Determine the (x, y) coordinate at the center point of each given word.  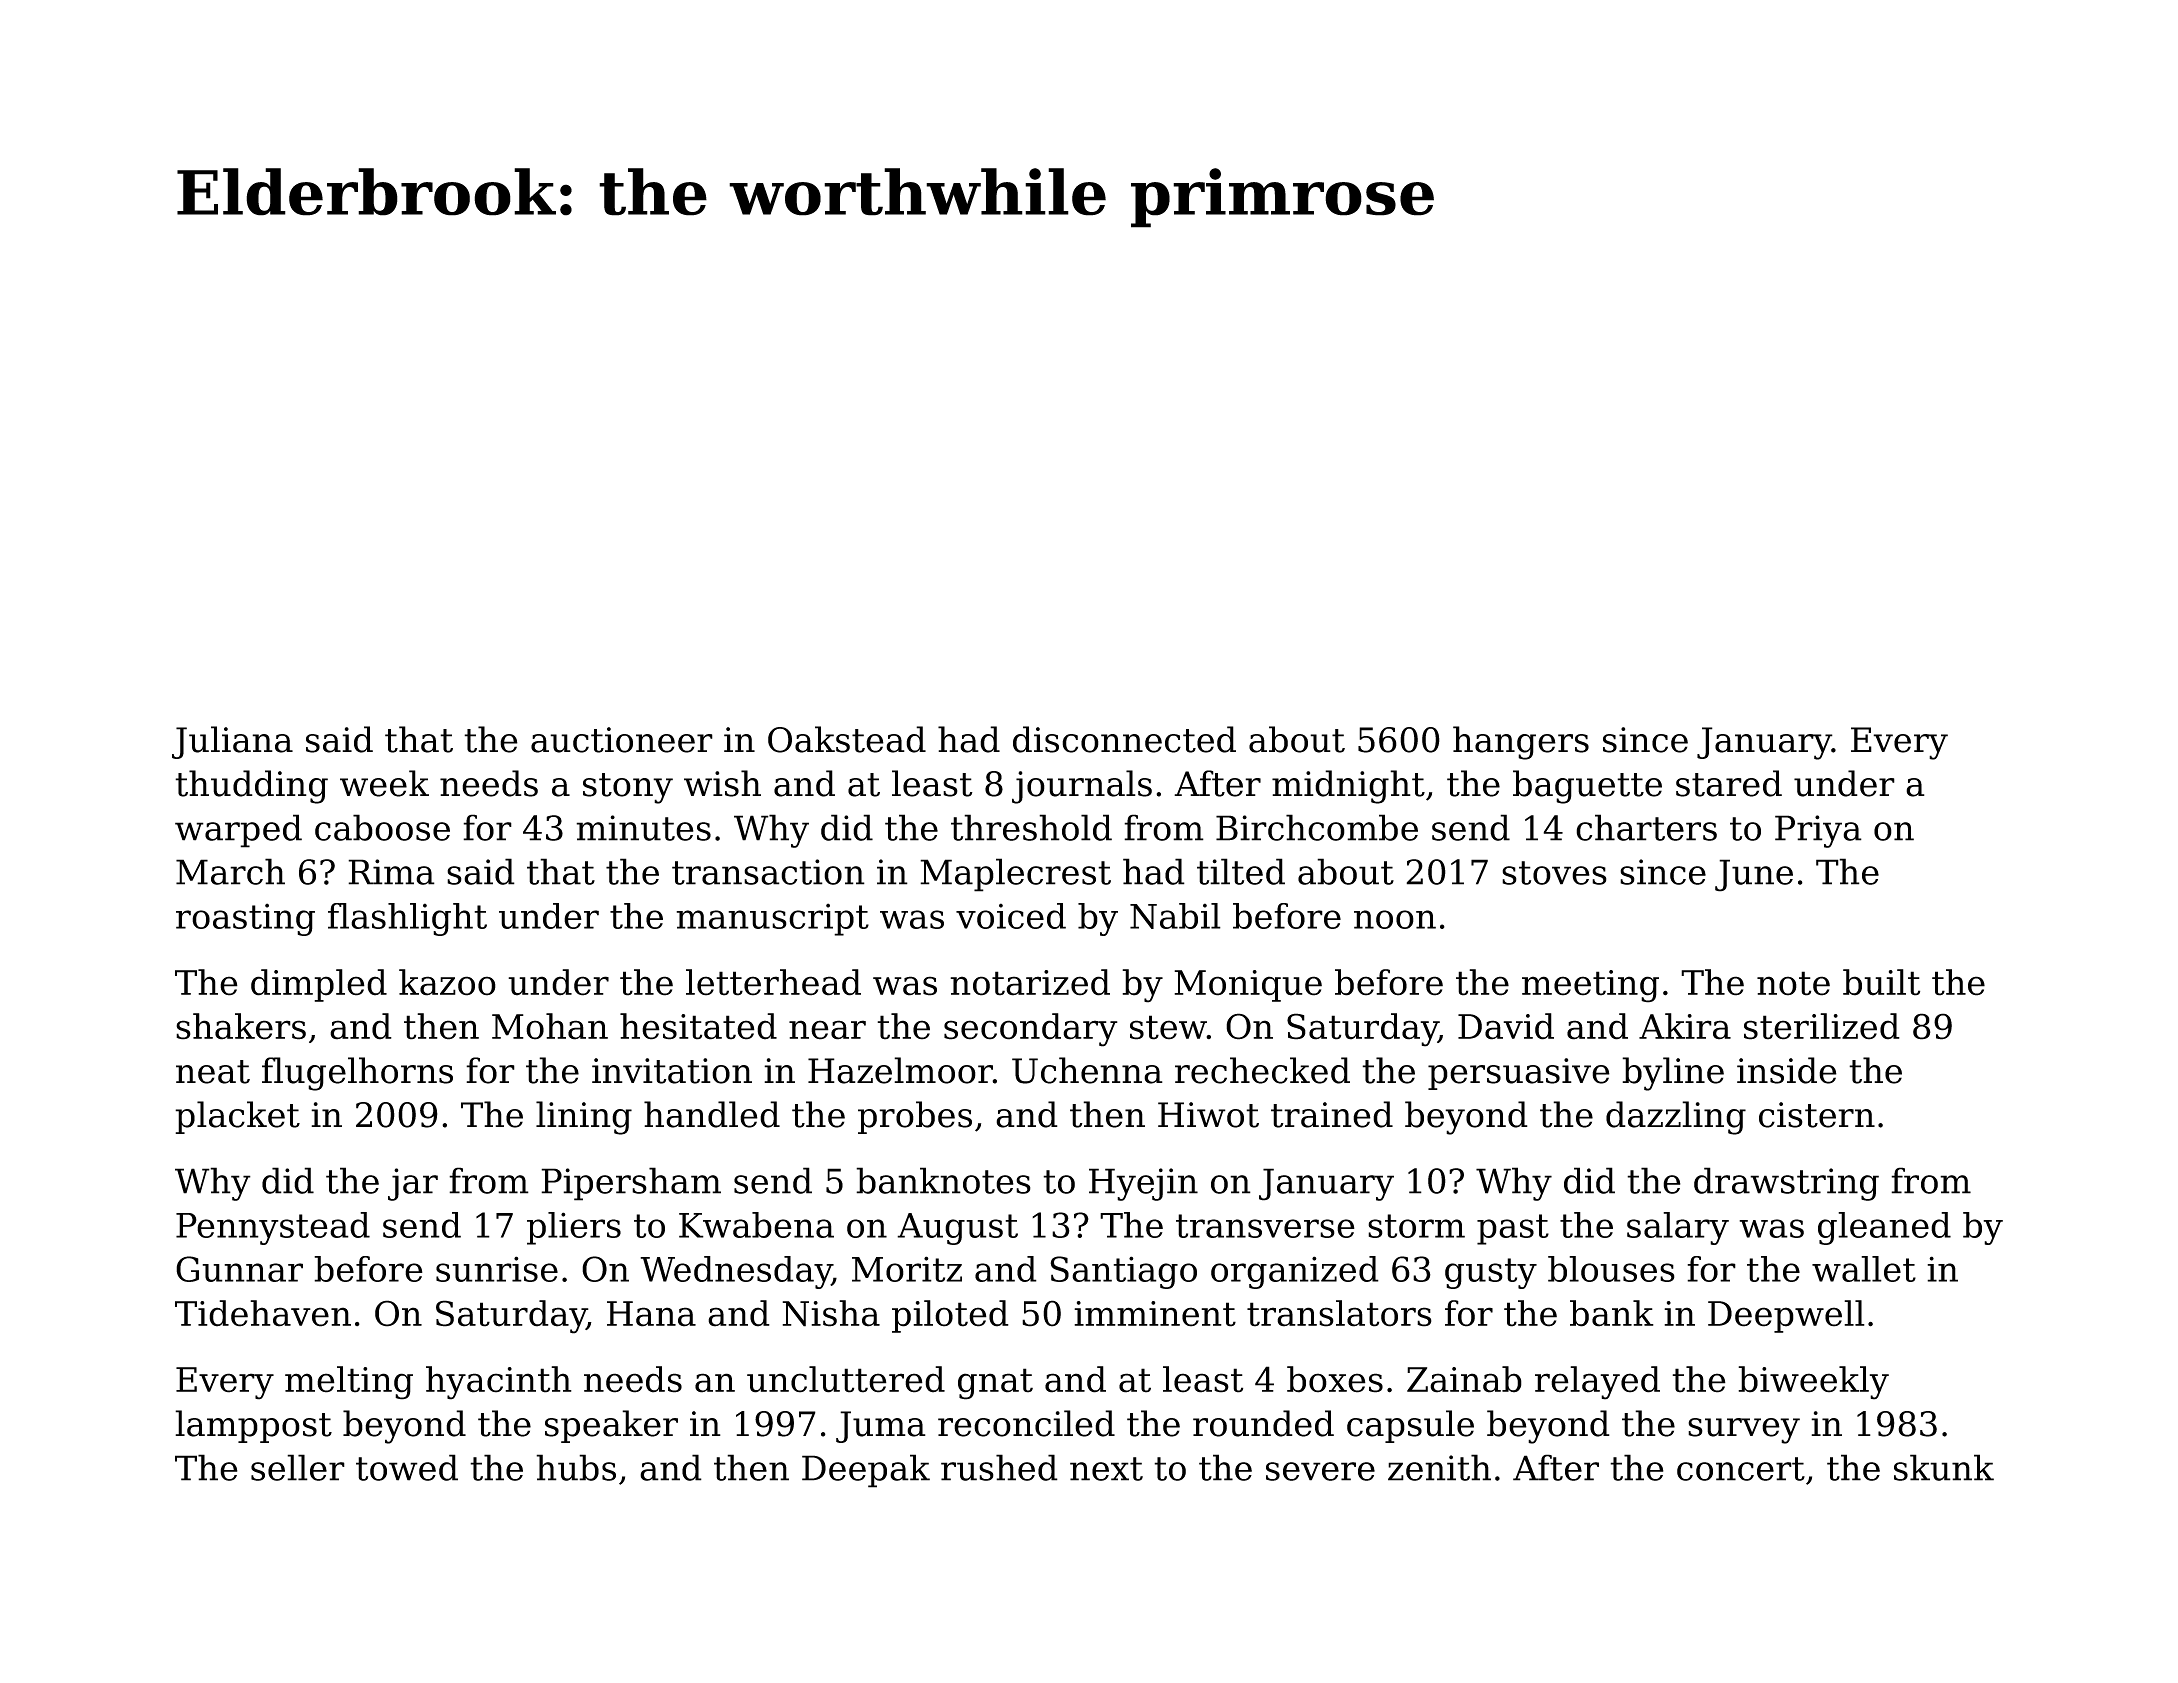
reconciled (1026, 1423)
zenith (1439, 1467)
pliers (574, 1228)
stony (628, 788)
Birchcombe (1317, 827)
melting (349, 1383)
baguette (1587, 787)
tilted (1241, 871)
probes (915, 1117)
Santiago (1123, 1272)
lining (584, 1118)
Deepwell (1786, 1316)
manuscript (772, 919)
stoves (1554, 873)
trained (1332, 1114)
